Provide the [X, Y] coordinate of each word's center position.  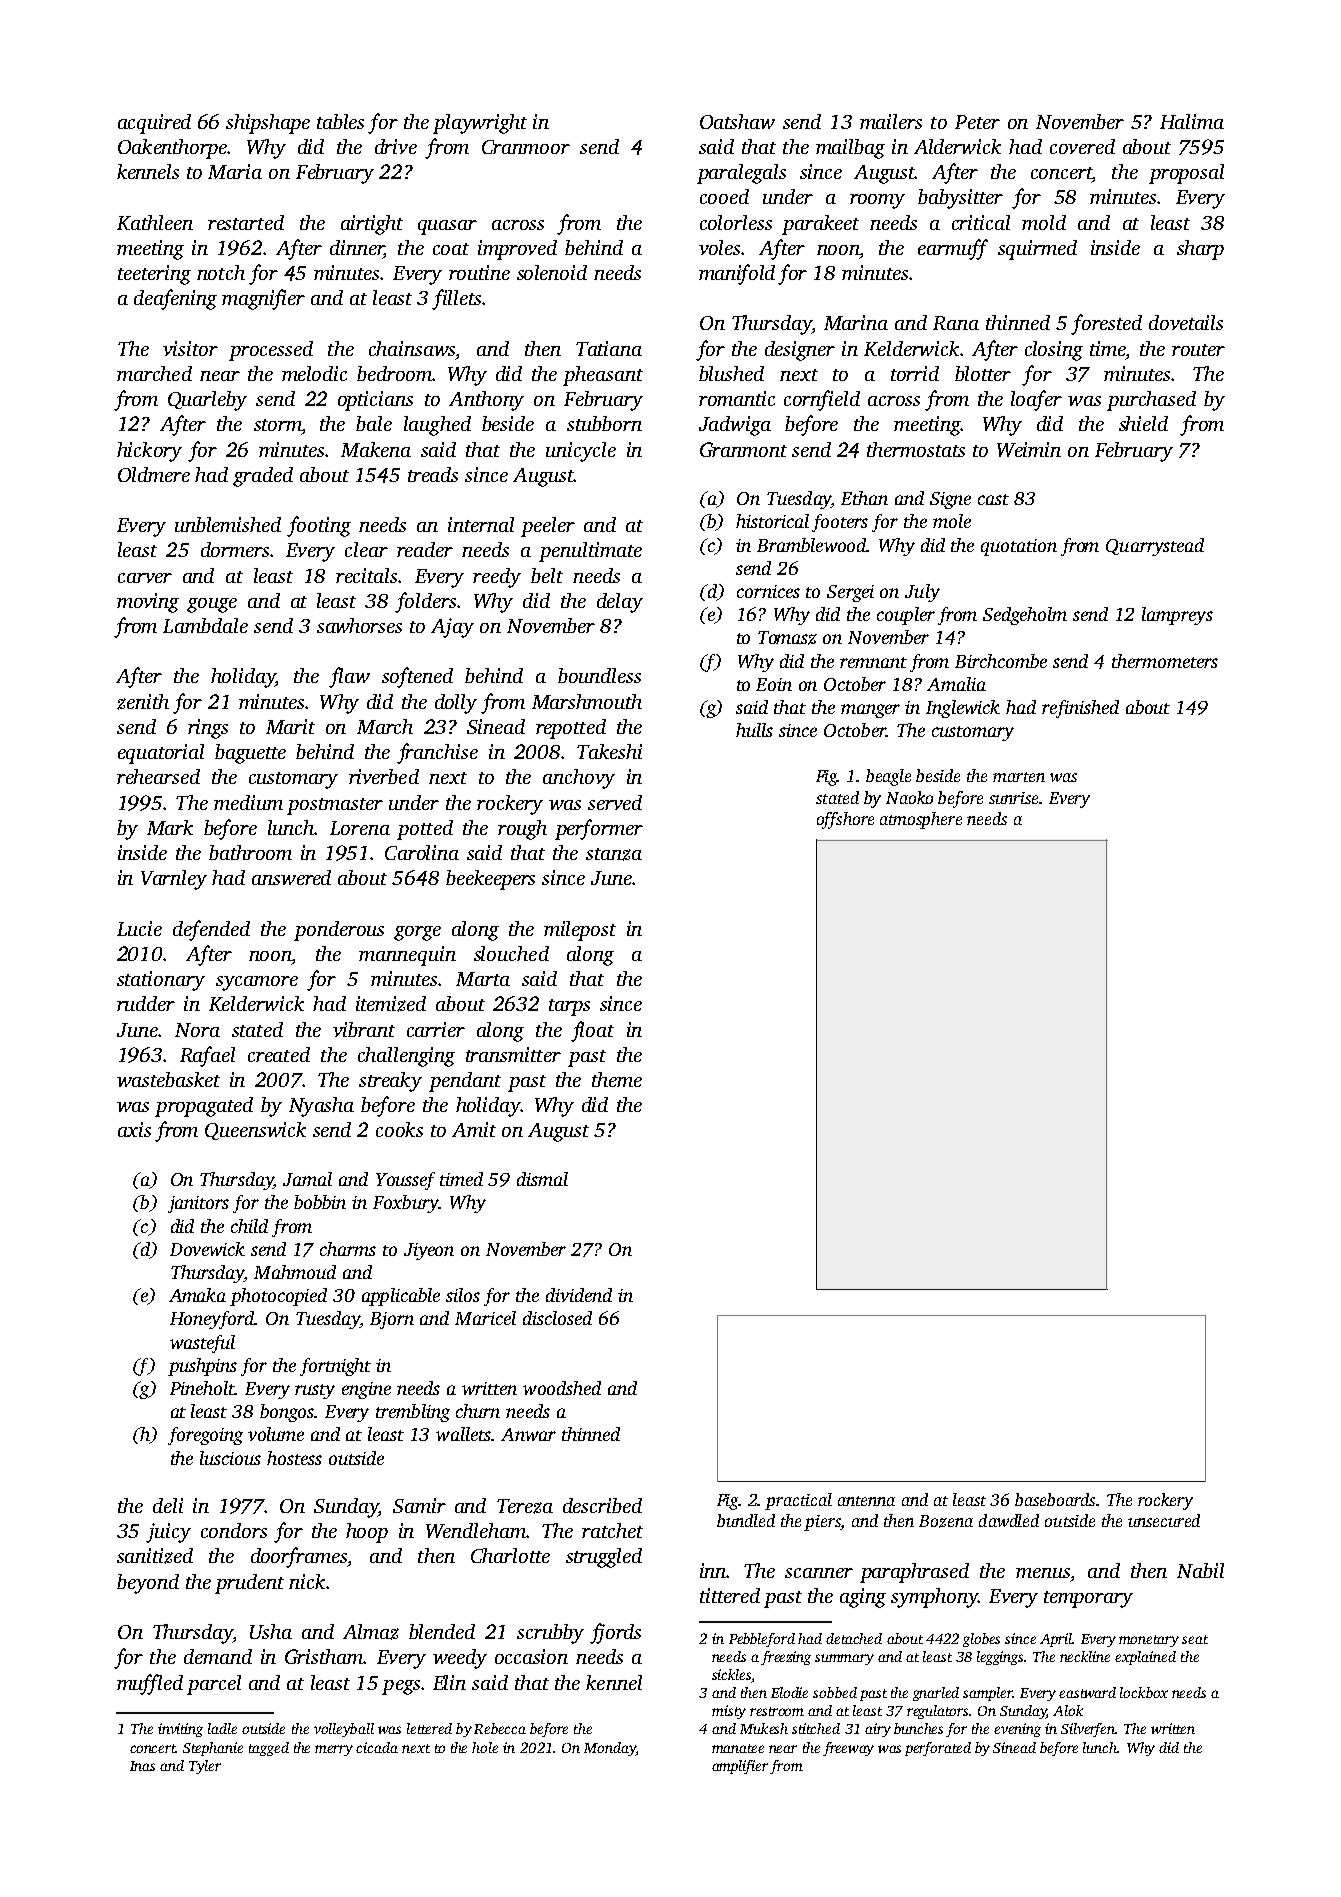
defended [211, 930]
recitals [366, 575]
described [602, 1505]
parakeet [820, 225]
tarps [569, 1007]
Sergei [850, 593]
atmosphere [921, 820]
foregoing [205, 1436]
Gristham [324, 1656]
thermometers [1165, 661]
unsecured [1164, 1520]
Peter [977, 122]
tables [340, 121]
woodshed [562, 1388]
